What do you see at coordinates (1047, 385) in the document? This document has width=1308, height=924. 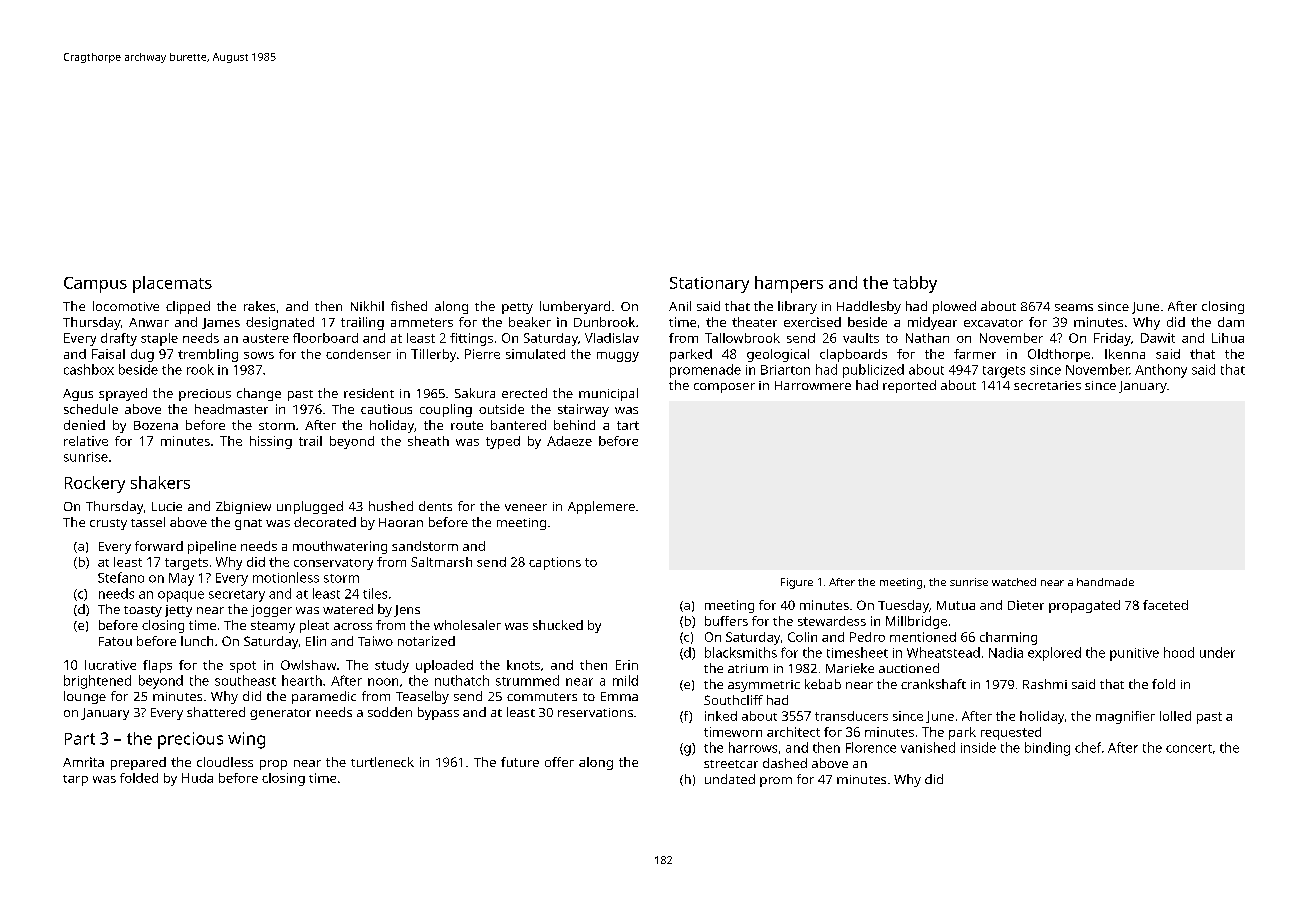 I see `secretaries` at bounding box center [1047, 385].
